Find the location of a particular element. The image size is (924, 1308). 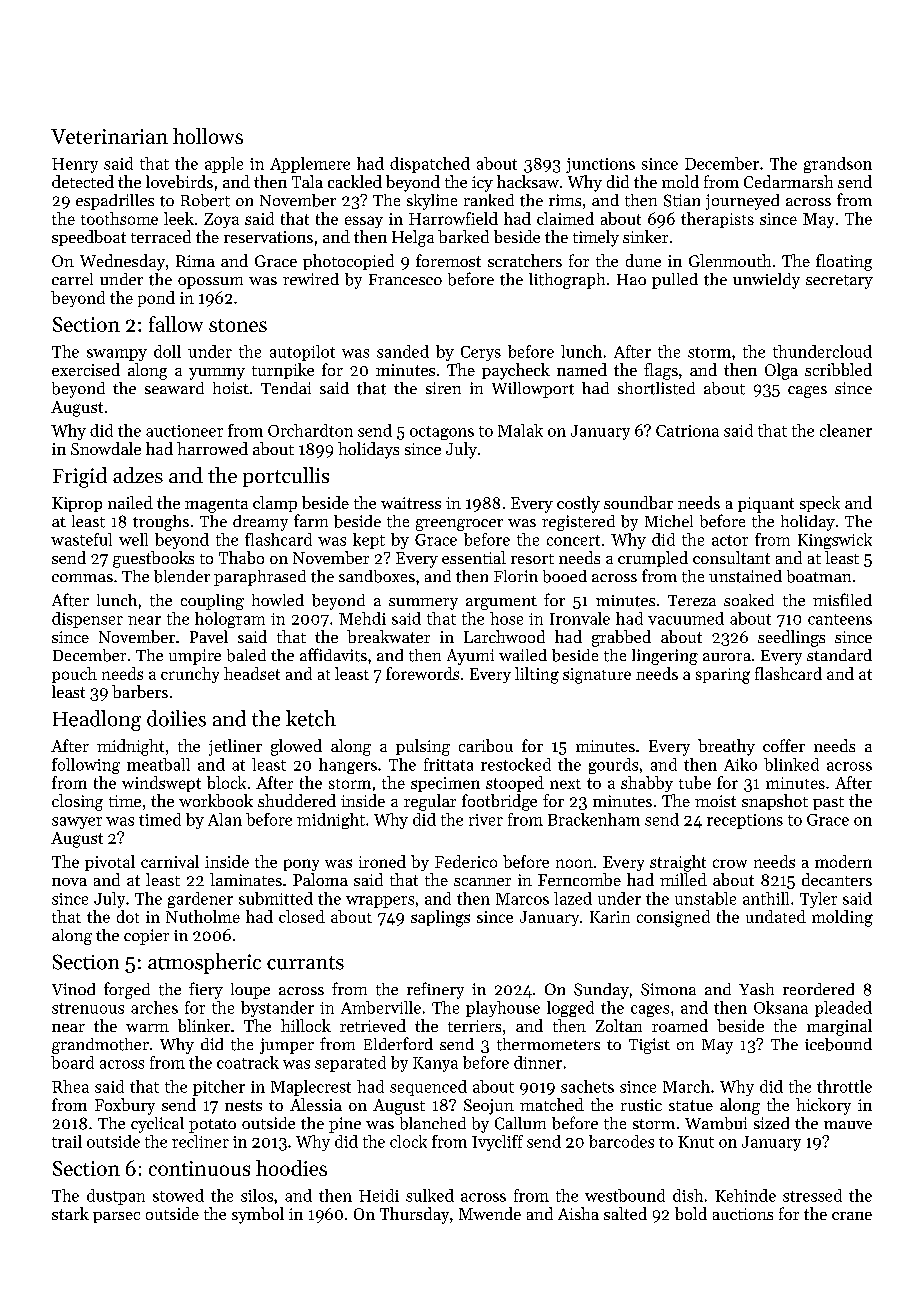

Alessia is located at coordinates (316, 1104).
